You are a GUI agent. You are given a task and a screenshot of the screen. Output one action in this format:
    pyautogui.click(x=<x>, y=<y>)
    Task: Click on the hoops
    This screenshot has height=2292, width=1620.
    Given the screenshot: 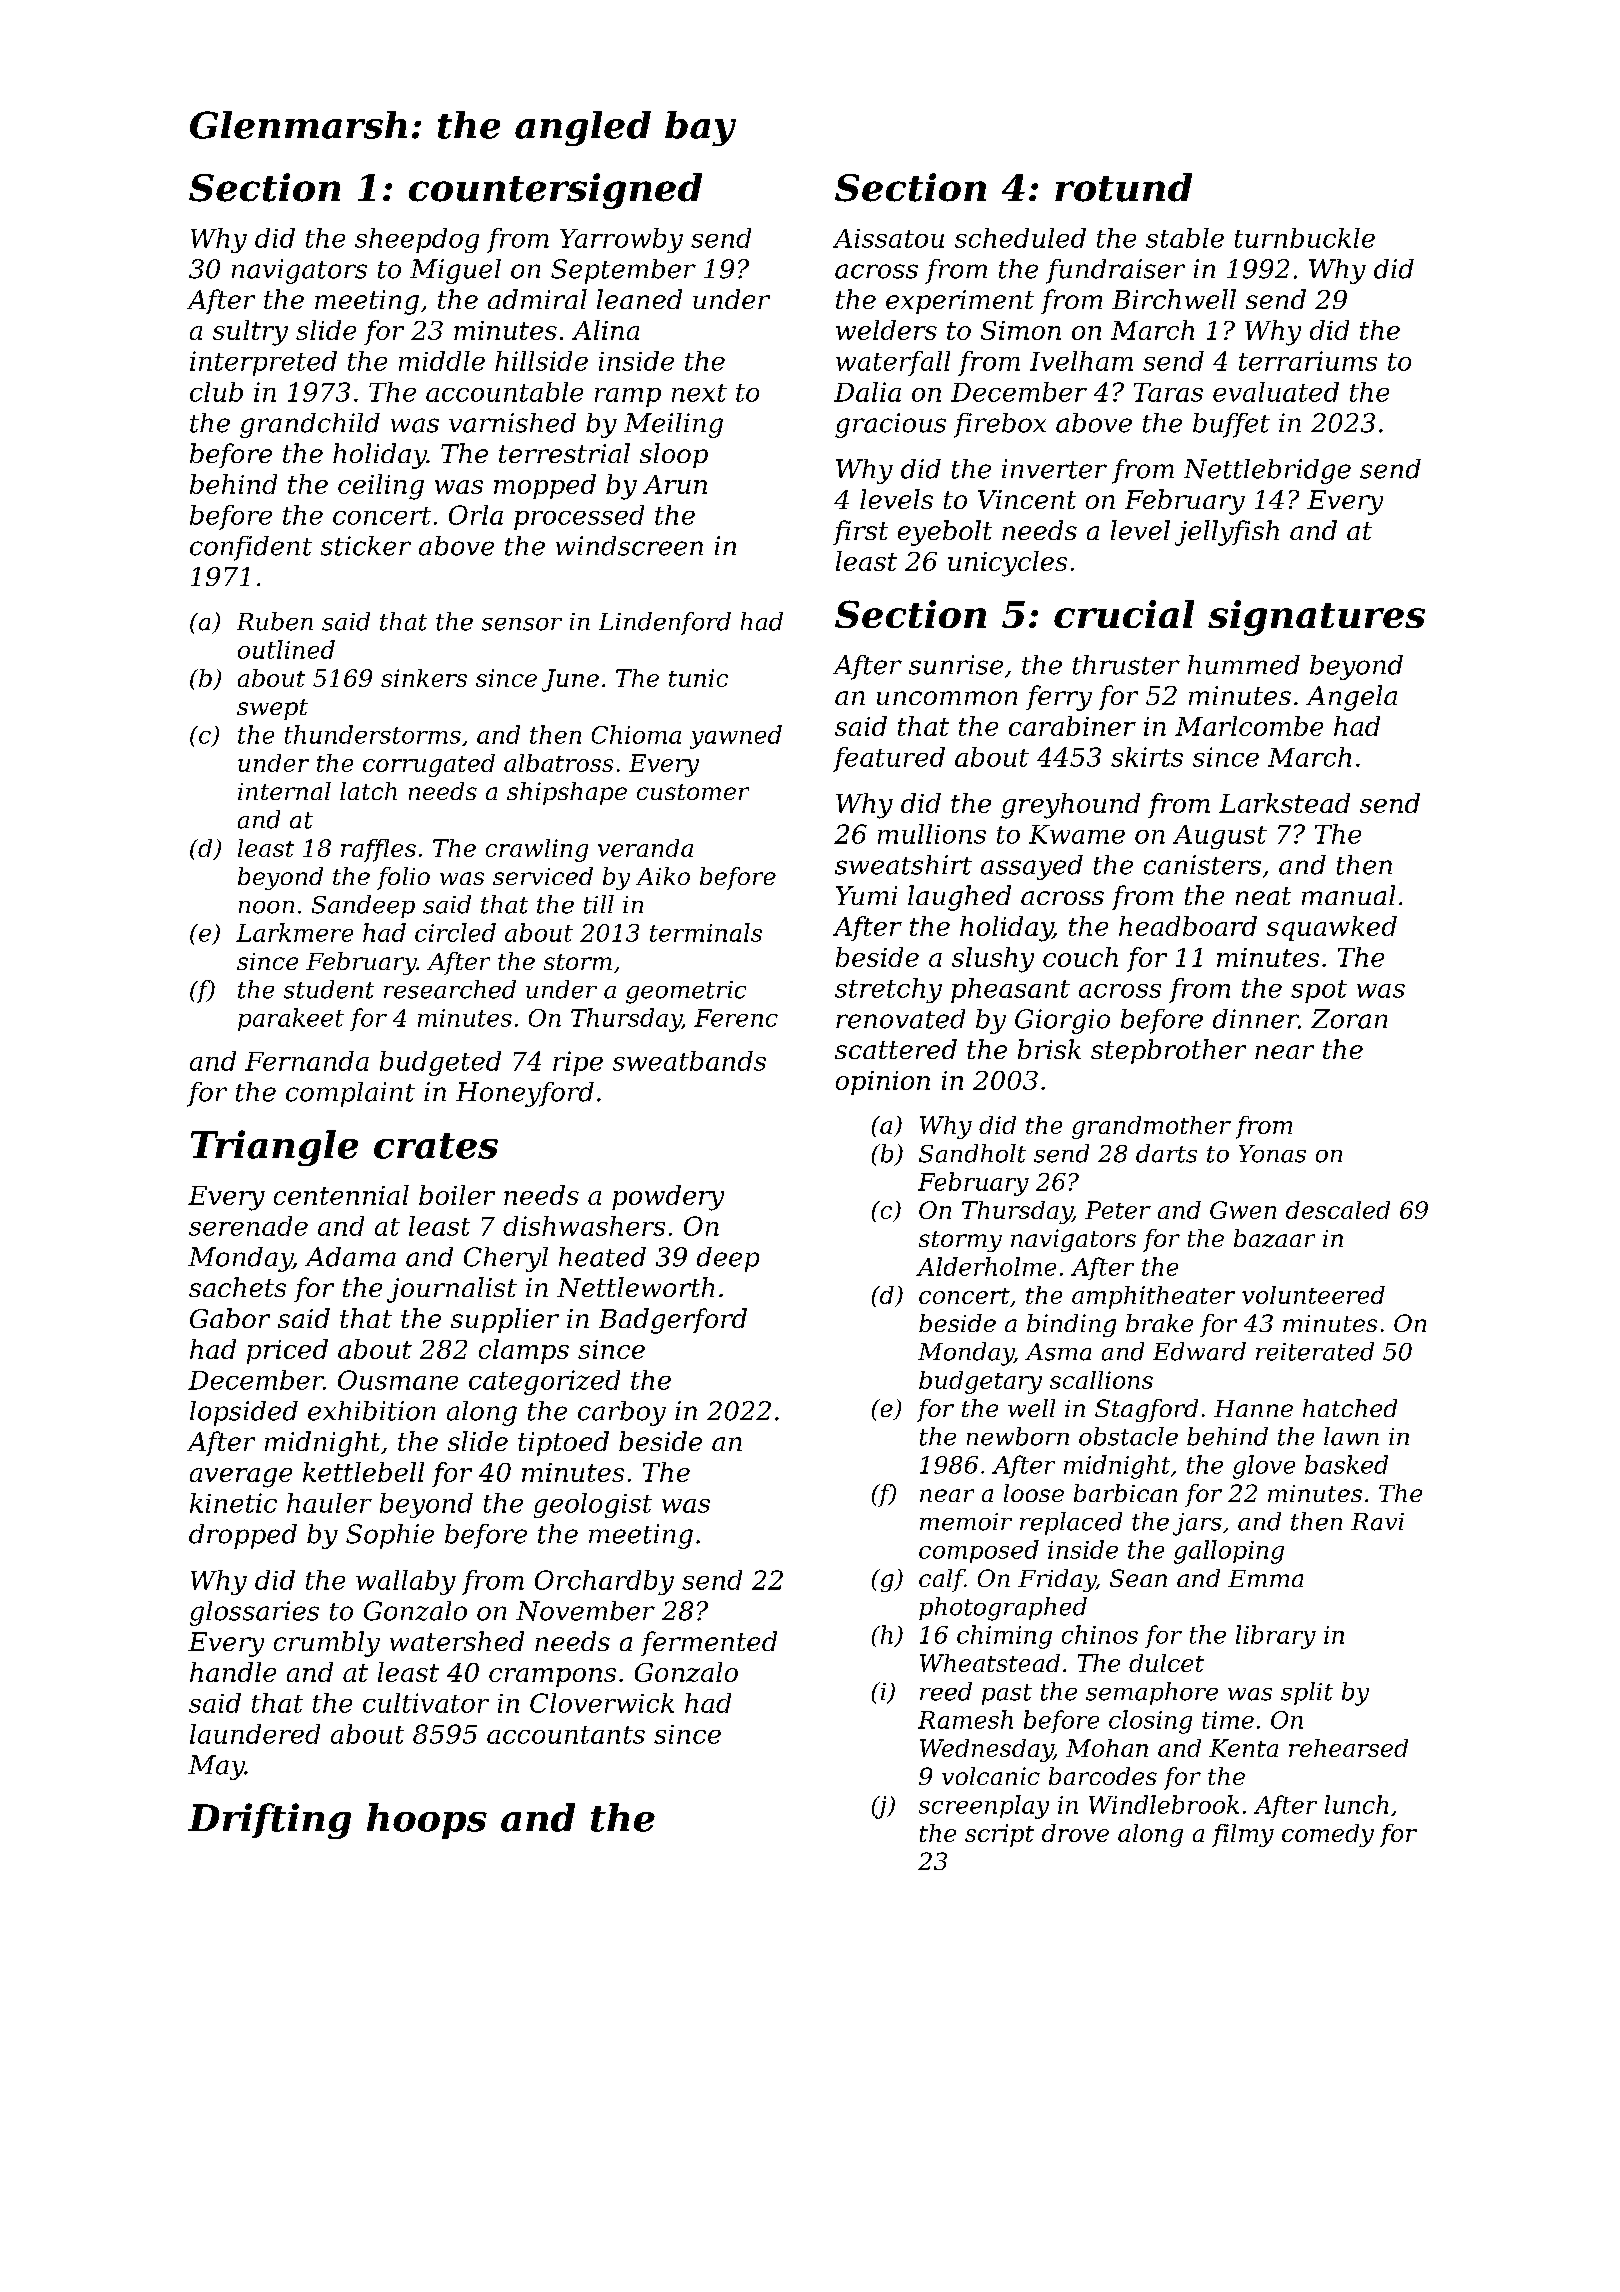 What is the action you would take?
    pyautogui.click(x=427, y=1821)
